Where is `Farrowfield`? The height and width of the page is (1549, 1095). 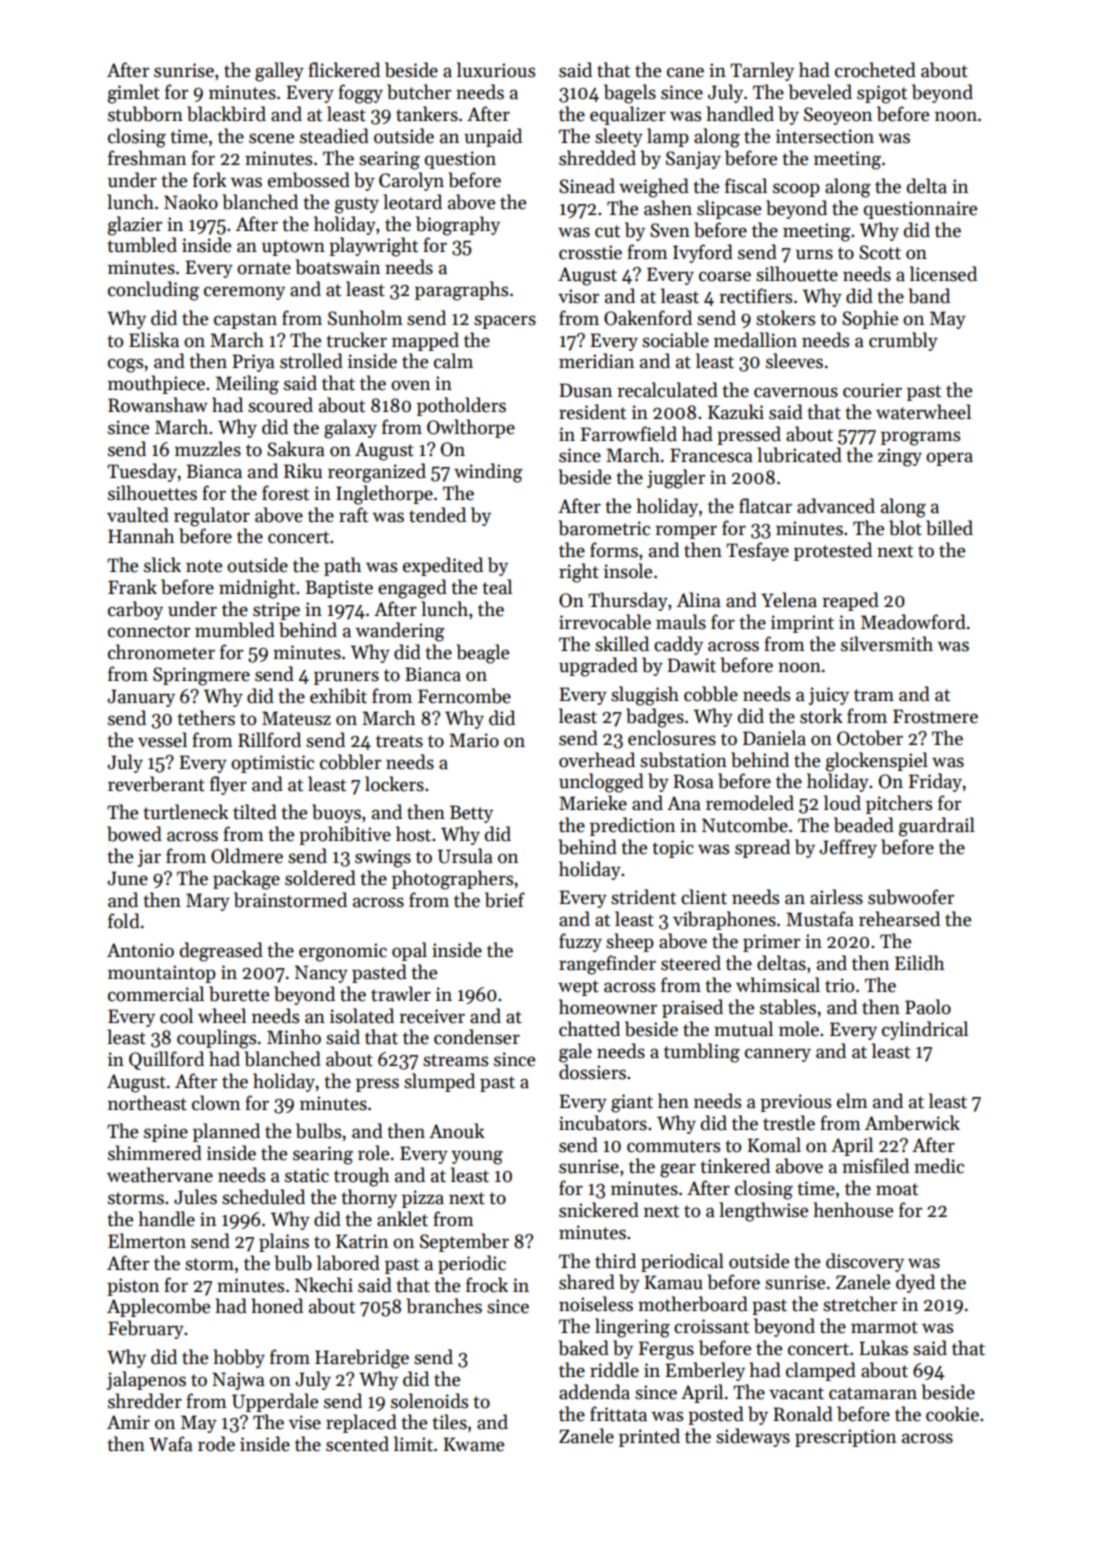
Farrowfield is located at coordinates (628, 434).
